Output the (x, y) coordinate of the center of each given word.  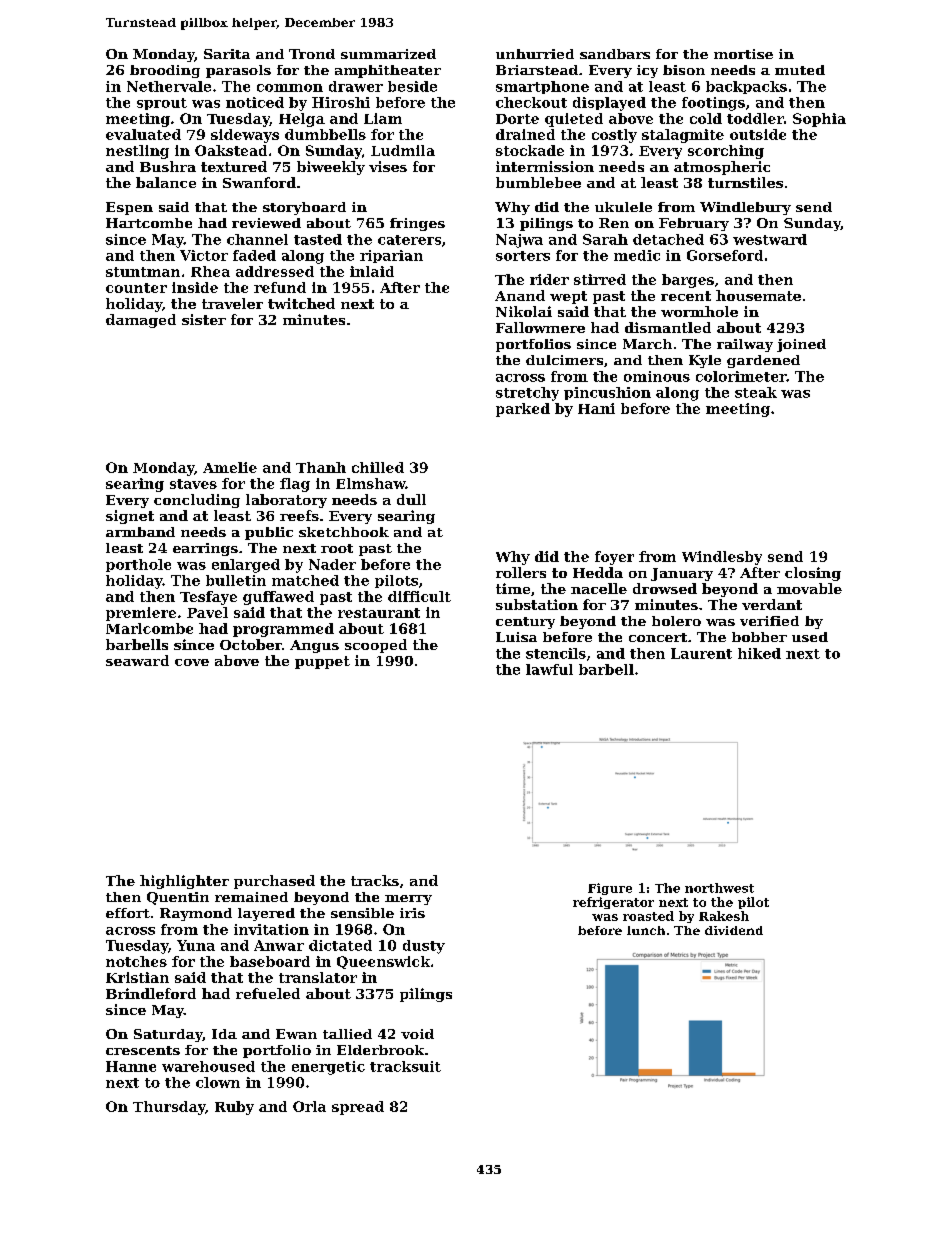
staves (193, 484)
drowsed (665, 588)
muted (800, 70)
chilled (378, 467)
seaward (137, 660)
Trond (312, 54)
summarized (388, 54)
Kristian (137, 977)
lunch (646, 930)
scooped (376, 646)
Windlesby (722, 558)
